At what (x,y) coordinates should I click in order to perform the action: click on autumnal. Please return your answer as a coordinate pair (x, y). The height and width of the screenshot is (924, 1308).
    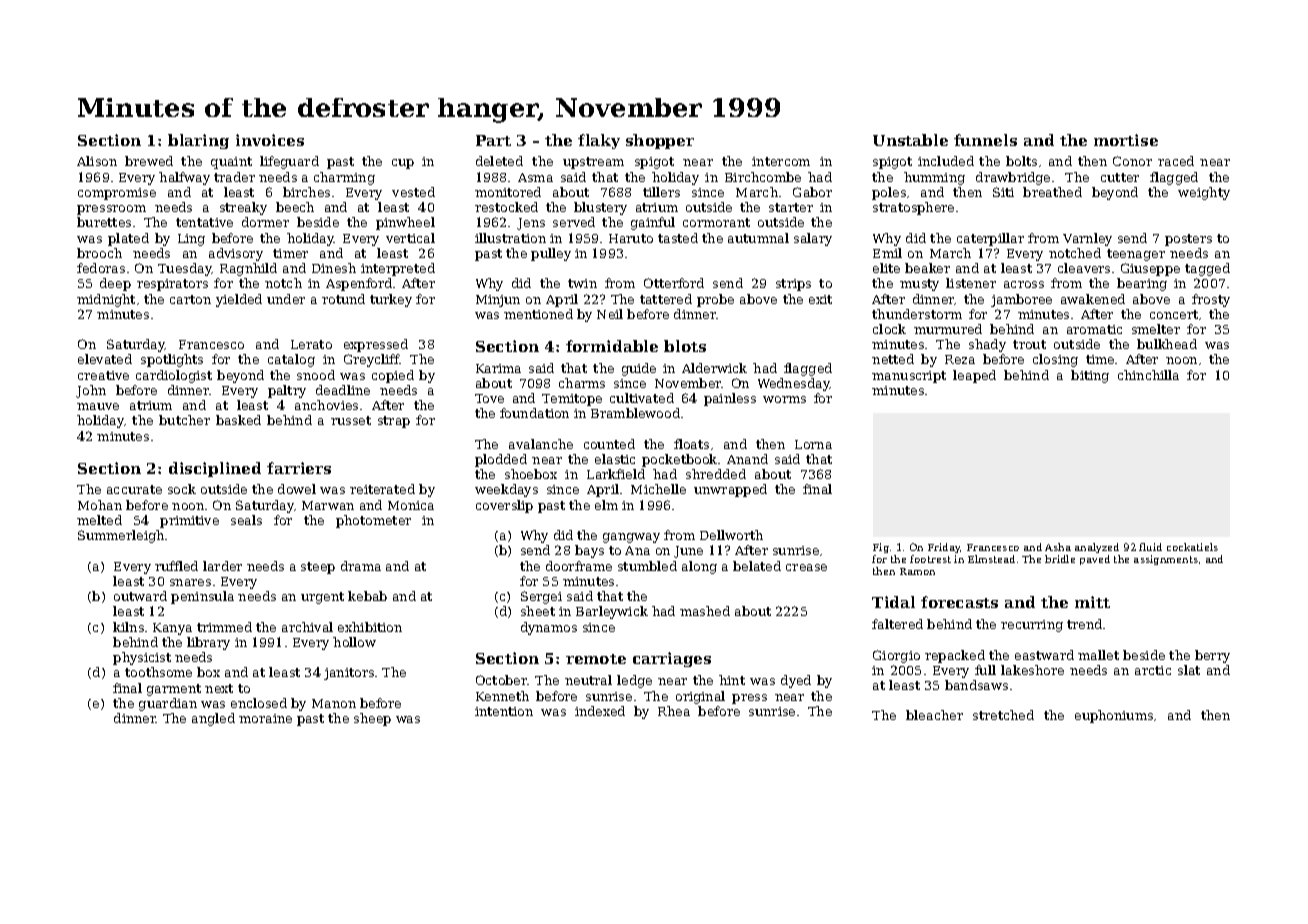
    Looking at the image, I should click on (758, 238).
